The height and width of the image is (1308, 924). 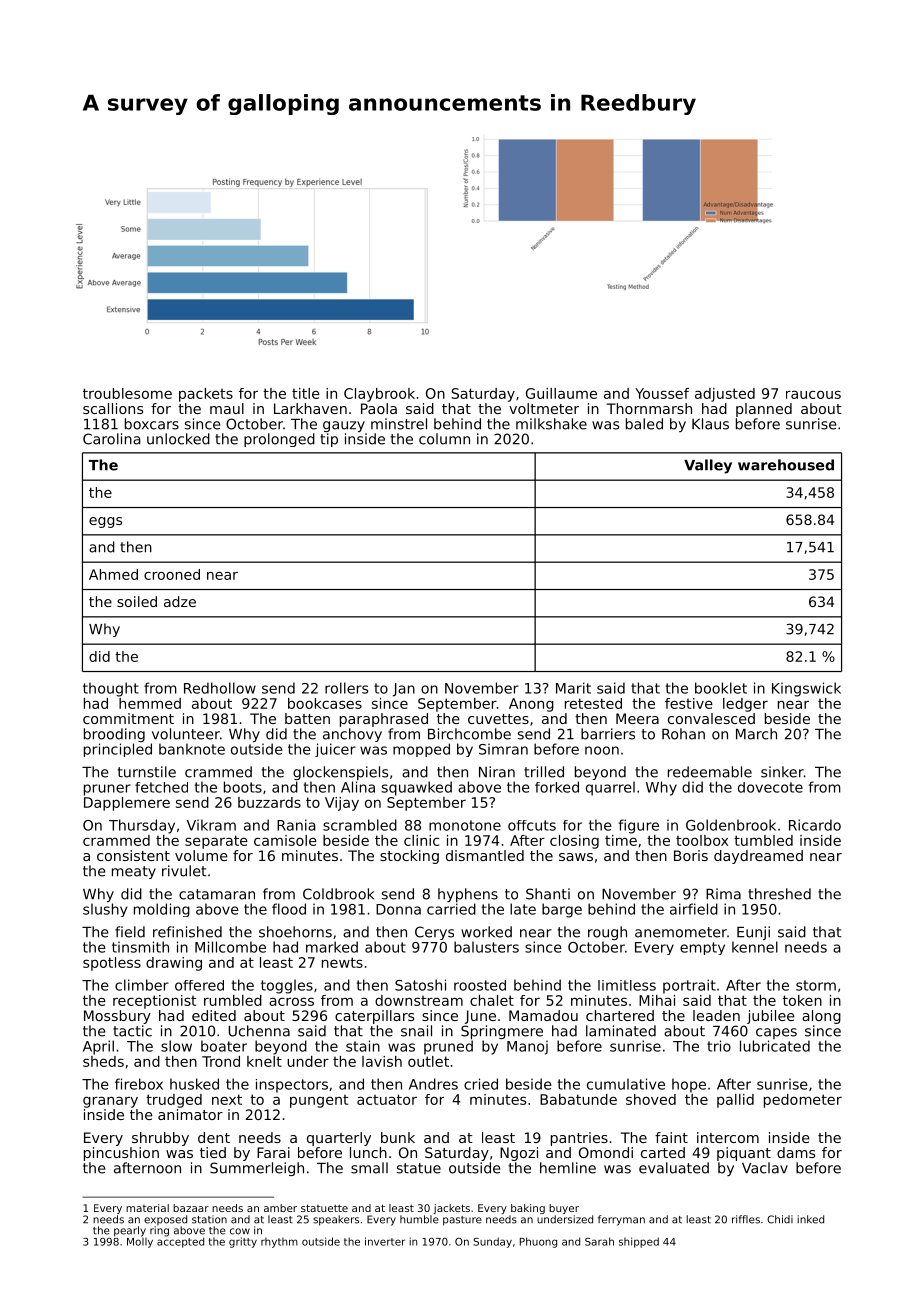 What do you see at coordinates (113, 408) in the image?
I see `scallions` at bounding box center [113, 408].
